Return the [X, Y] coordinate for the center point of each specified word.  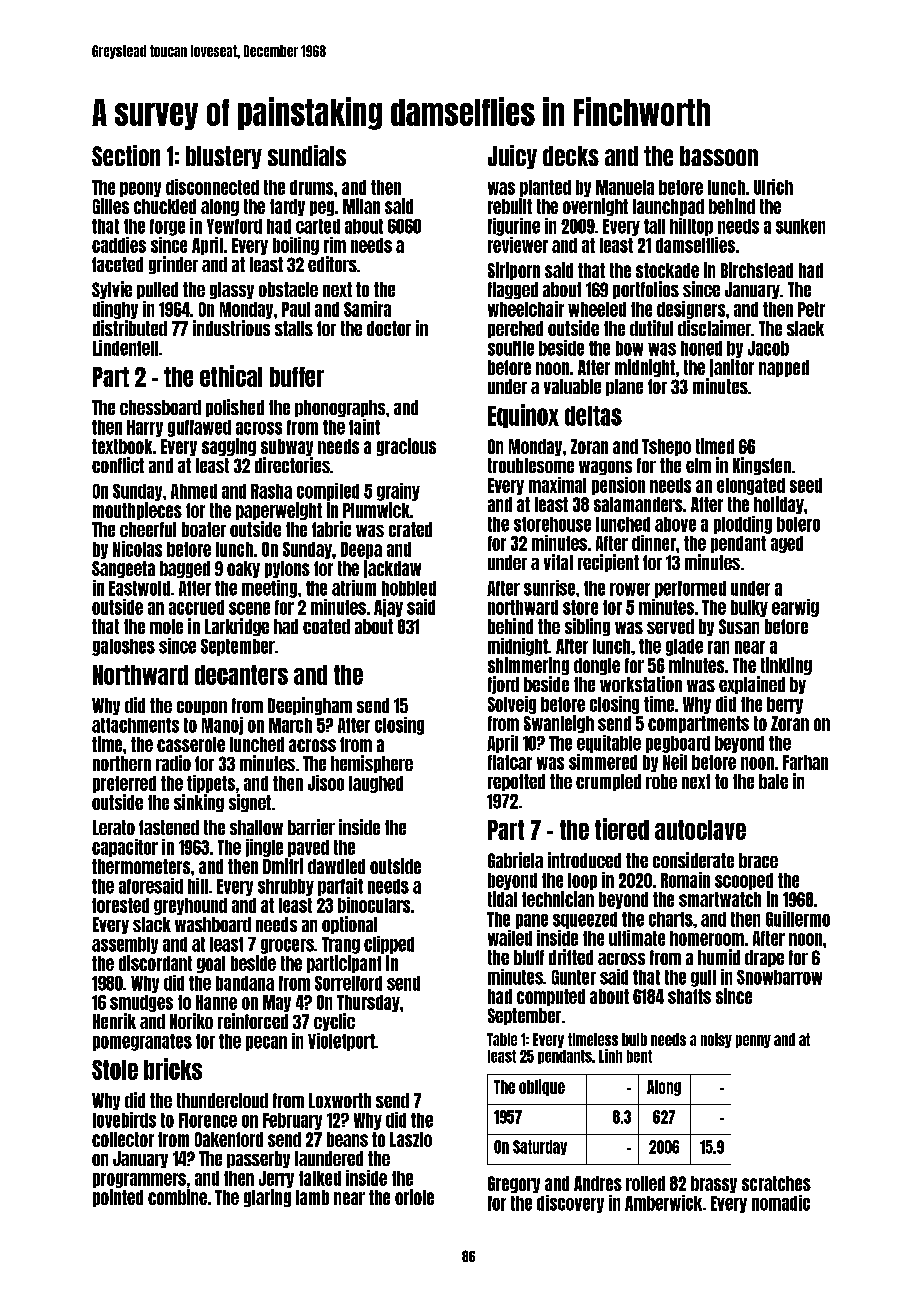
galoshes [123, 647]
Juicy [512, 157]
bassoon [719, 156]
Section [126, 155]
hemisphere [372, 764]
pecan [266, 1043]
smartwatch [720, 899]
